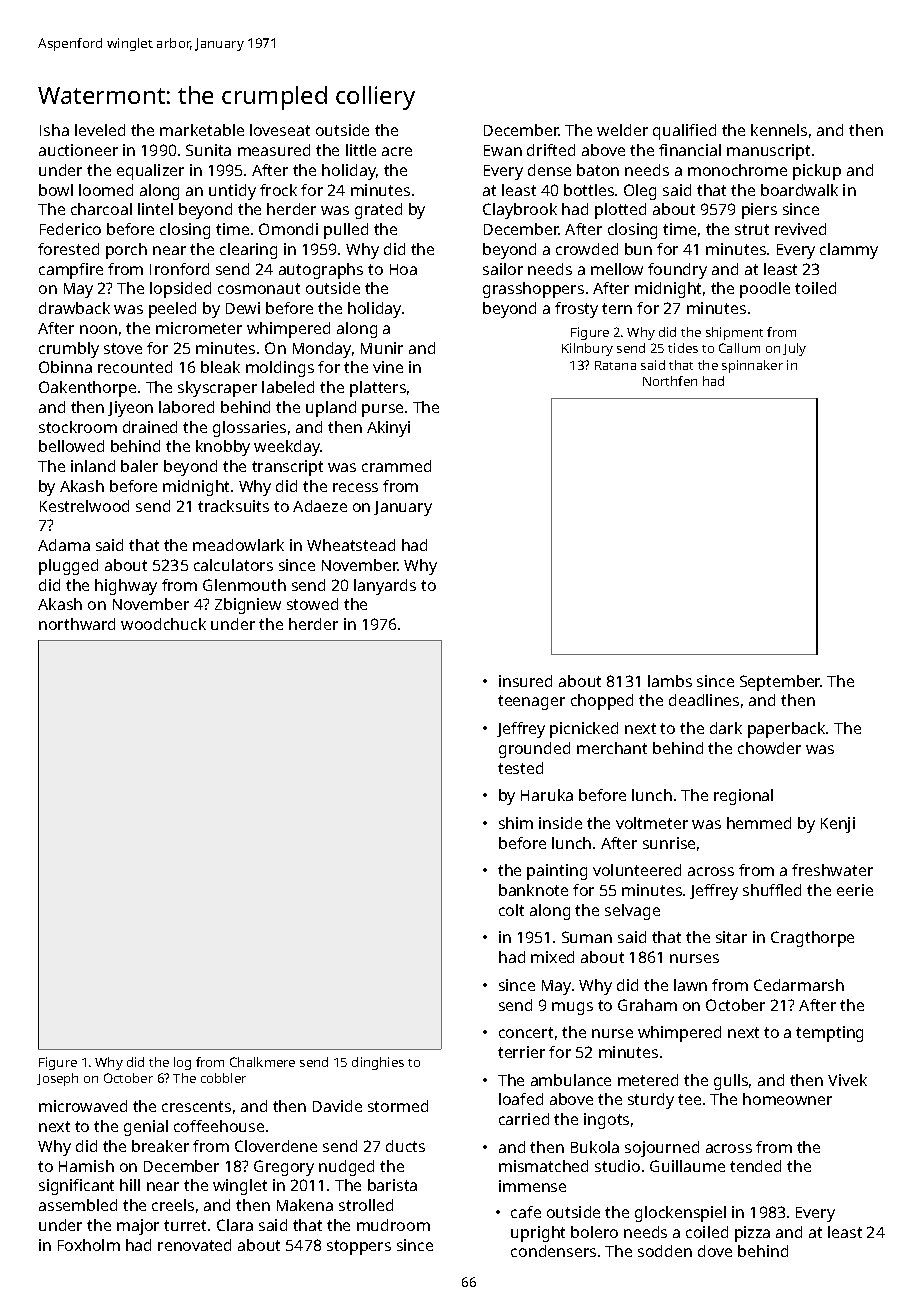  Describe the element at coordinates (503, 269) in the screenshot. I see `sailor` at that location.
